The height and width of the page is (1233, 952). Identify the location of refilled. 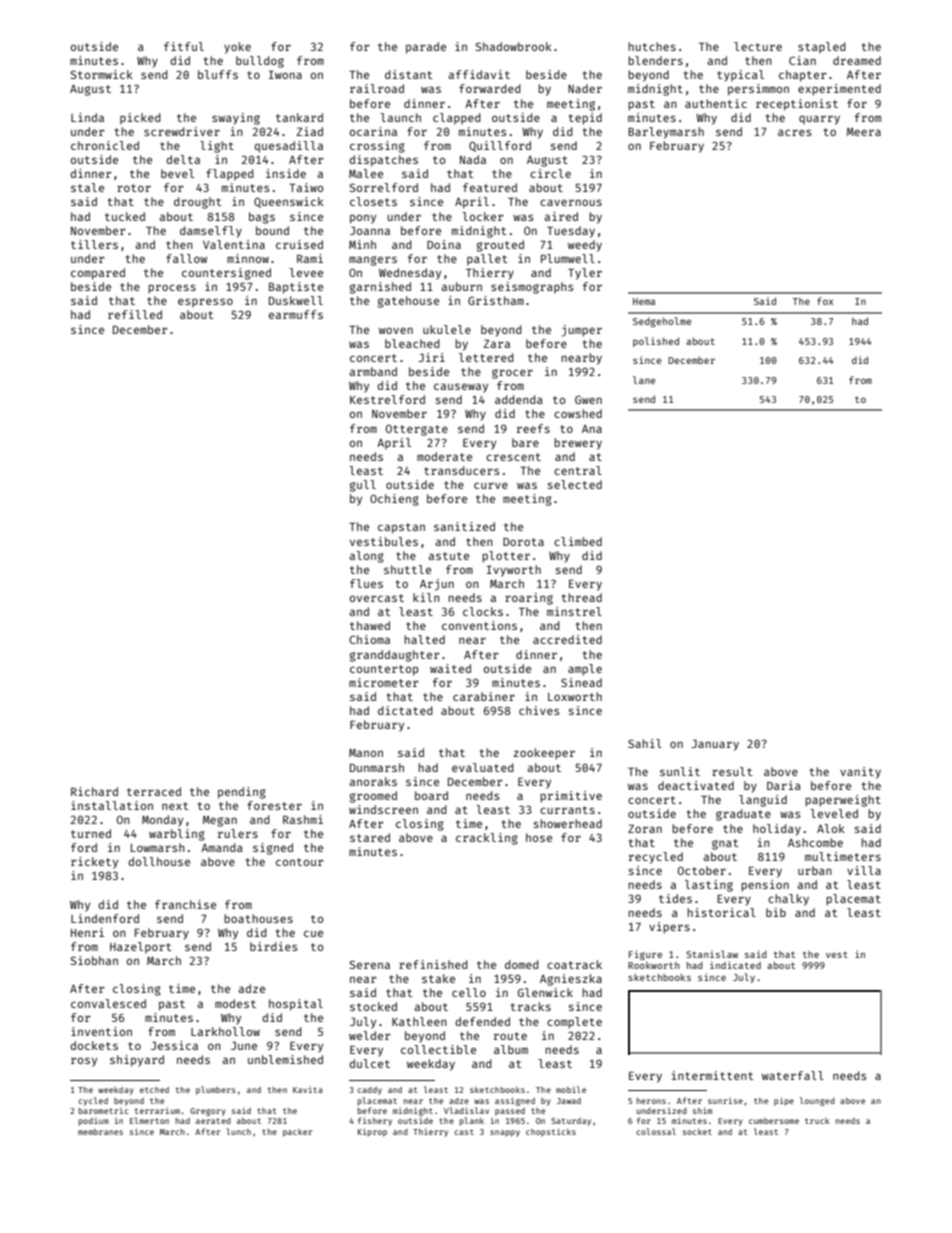
(135, 314).
